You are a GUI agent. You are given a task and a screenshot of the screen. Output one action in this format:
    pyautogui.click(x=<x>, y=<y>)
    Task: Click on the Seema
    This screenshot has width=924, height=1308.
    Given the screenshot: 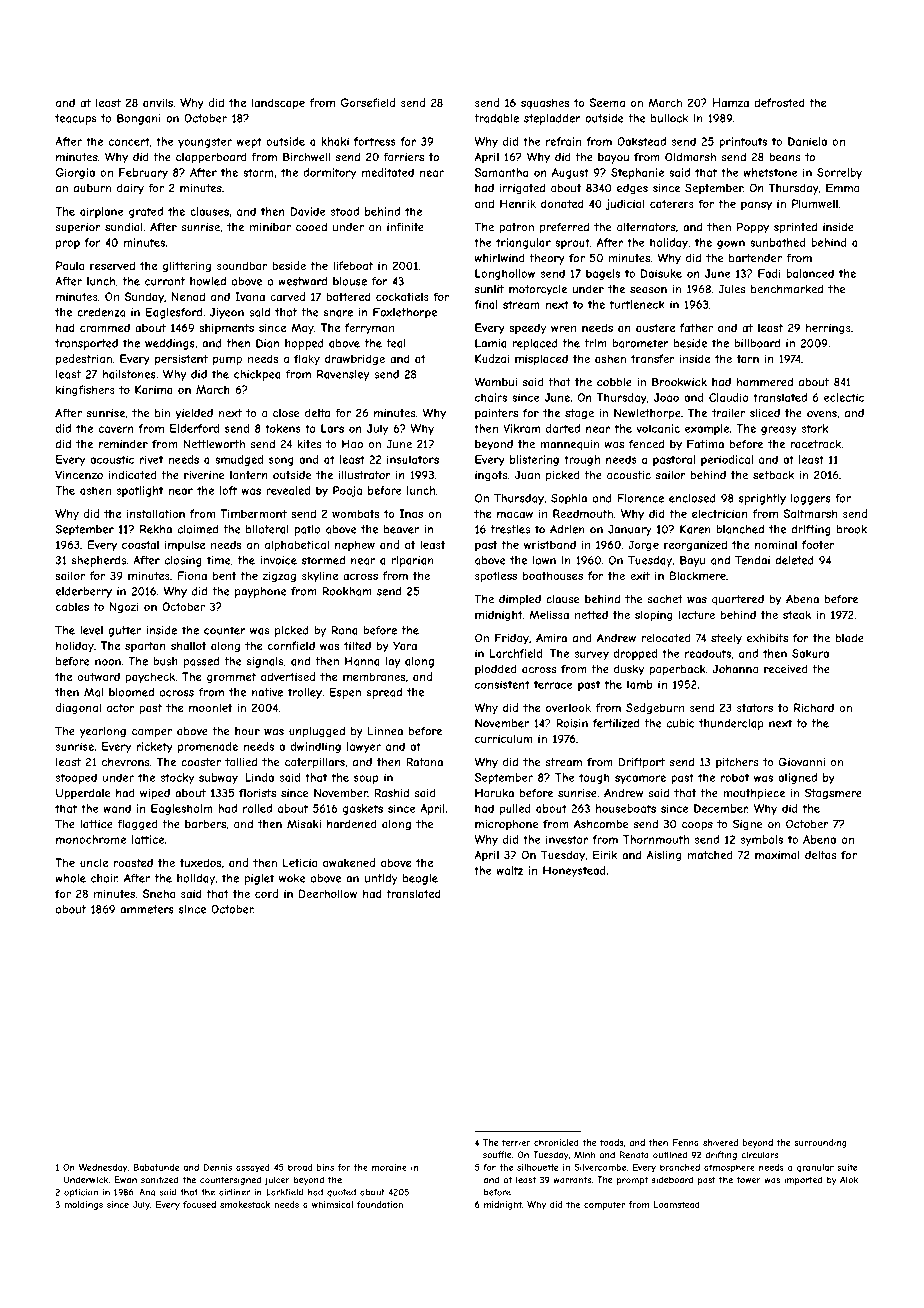 What is the action you would take?
    pyautogui.click(x=607, y=102)
